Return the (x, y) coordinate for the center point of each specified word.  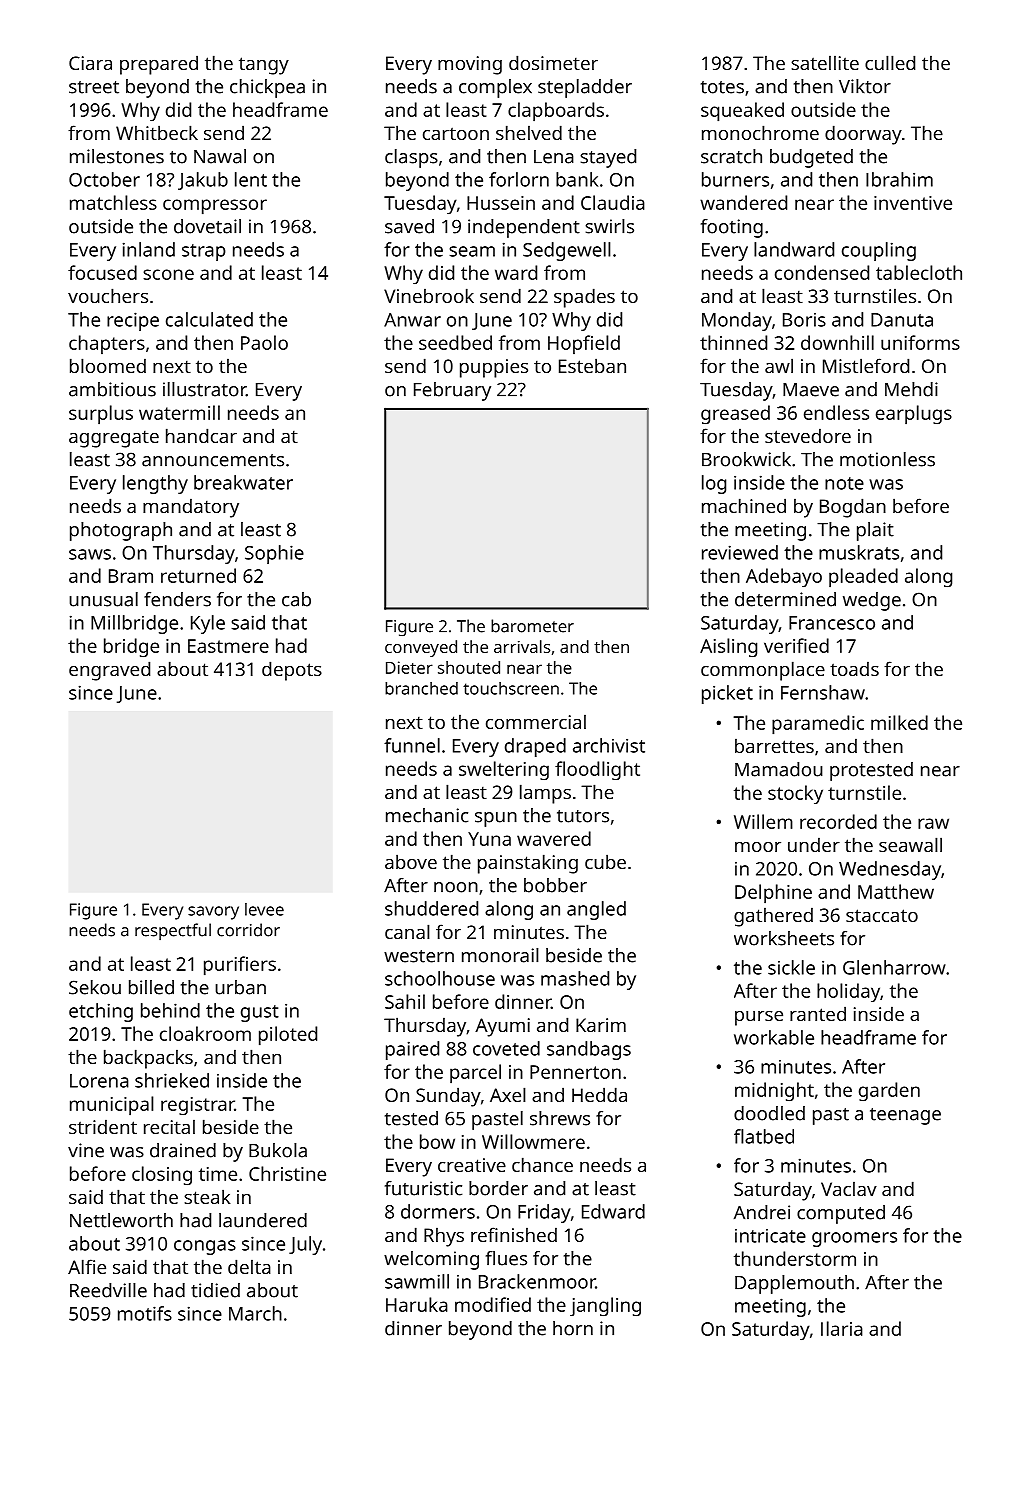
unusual (103, 599)
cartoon (456, 133)
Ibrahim (899, 179)
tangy (264, 66)
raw (933, 823)
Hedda (599, 1094)
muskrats (859, 552)
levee (264, 909)
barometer (532, 626)
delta (249, 1266)
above (411, 861)
